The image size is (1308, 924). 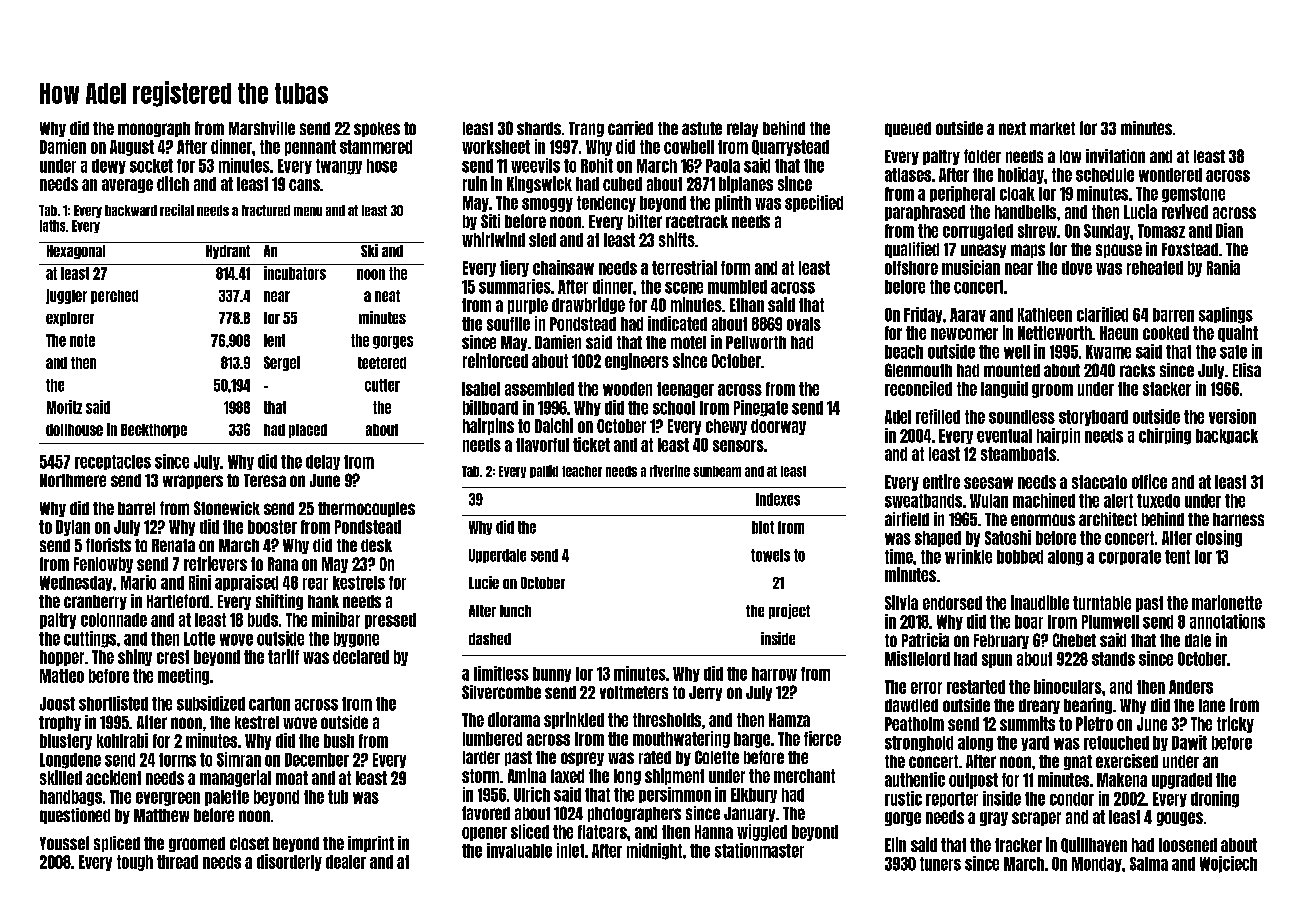 What do you see at coordinates (262, 128) in the page?
I see `Marshville` at bounding box center [262, 128].
